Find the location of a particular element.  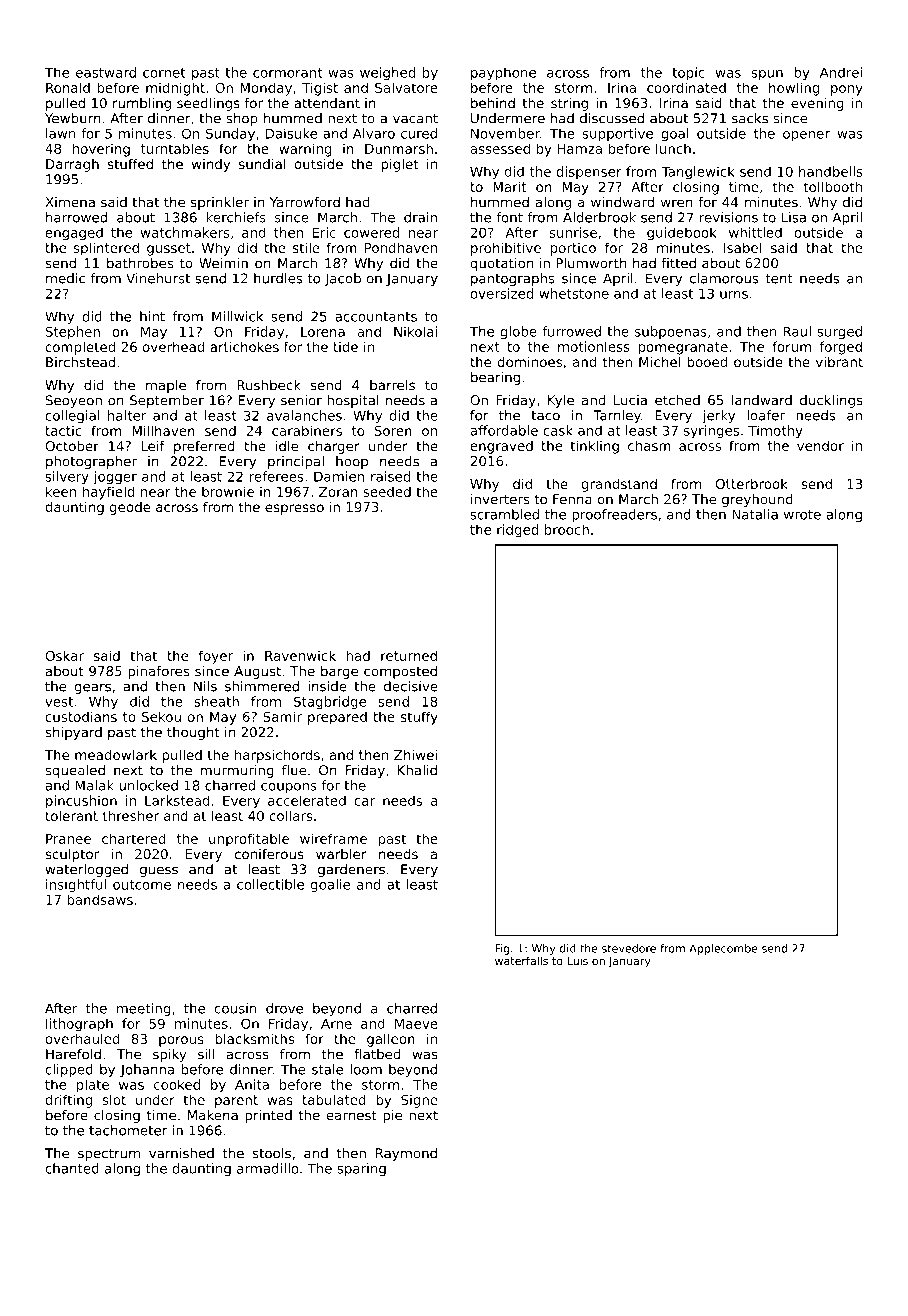

hovering is located at coordinates (101, 150).
